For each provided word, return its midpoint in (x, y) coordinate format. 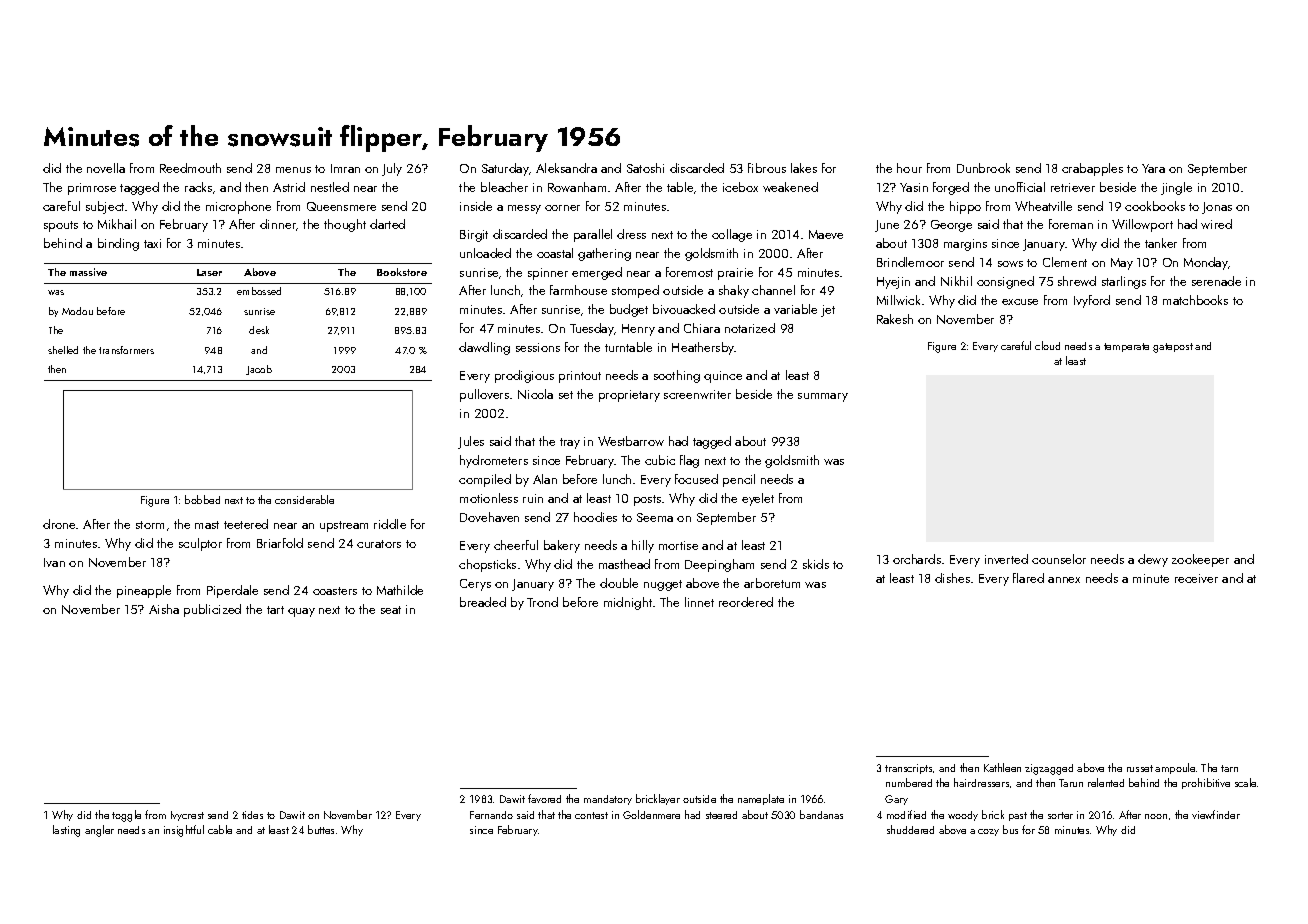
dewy (1153, 560)
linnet (699, 602)
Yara (1153, 168)
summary (823, 397)
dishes (952, 578)
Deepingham (719, 565)
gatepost (1173, 348)
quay (301, 612)
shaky (734, 291)
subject (105, 207)
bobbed (202, 499)
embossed (259, 291)
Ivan (54, 562)
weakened (790, 187)
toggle (126, 816)
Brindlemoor (910, 262)
